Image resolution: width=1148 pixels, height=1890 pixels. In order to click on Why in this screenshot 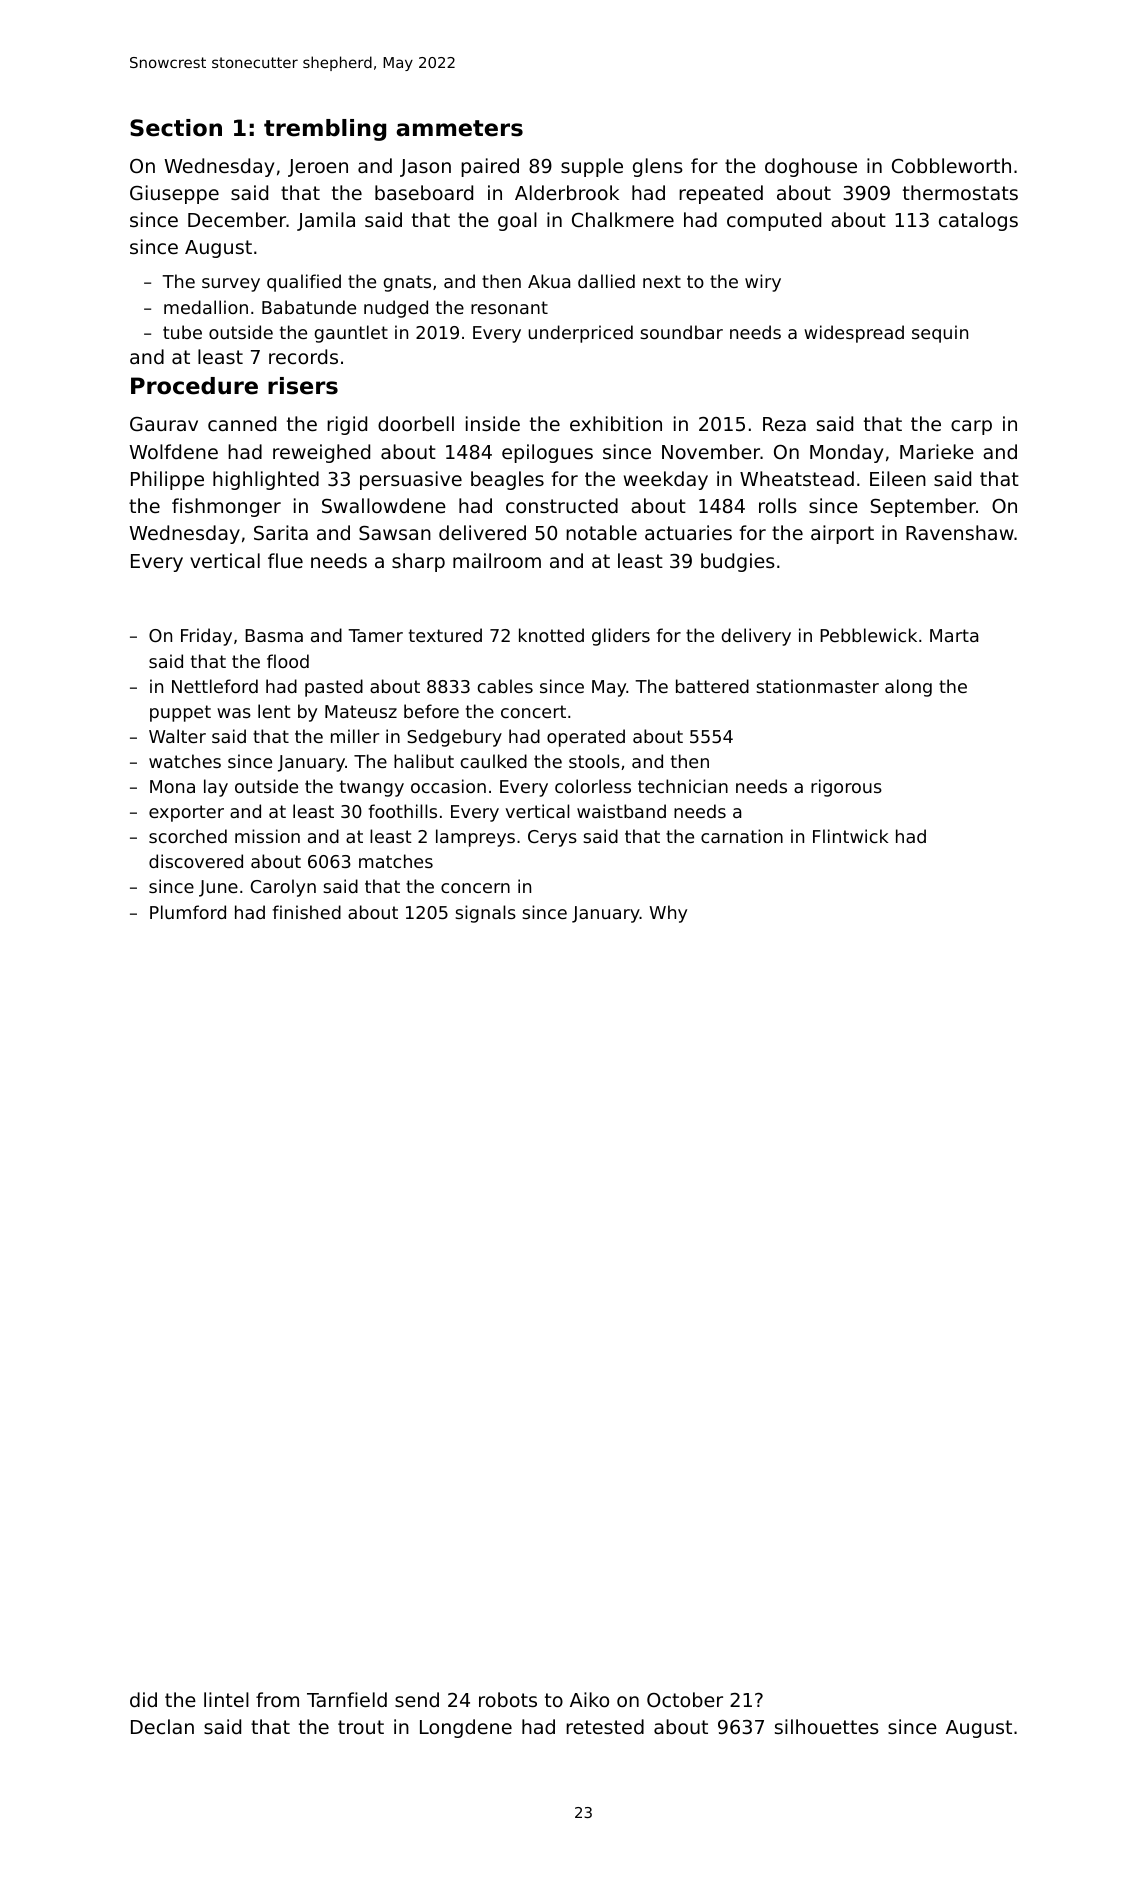, I will do `click(668, 914)`.
